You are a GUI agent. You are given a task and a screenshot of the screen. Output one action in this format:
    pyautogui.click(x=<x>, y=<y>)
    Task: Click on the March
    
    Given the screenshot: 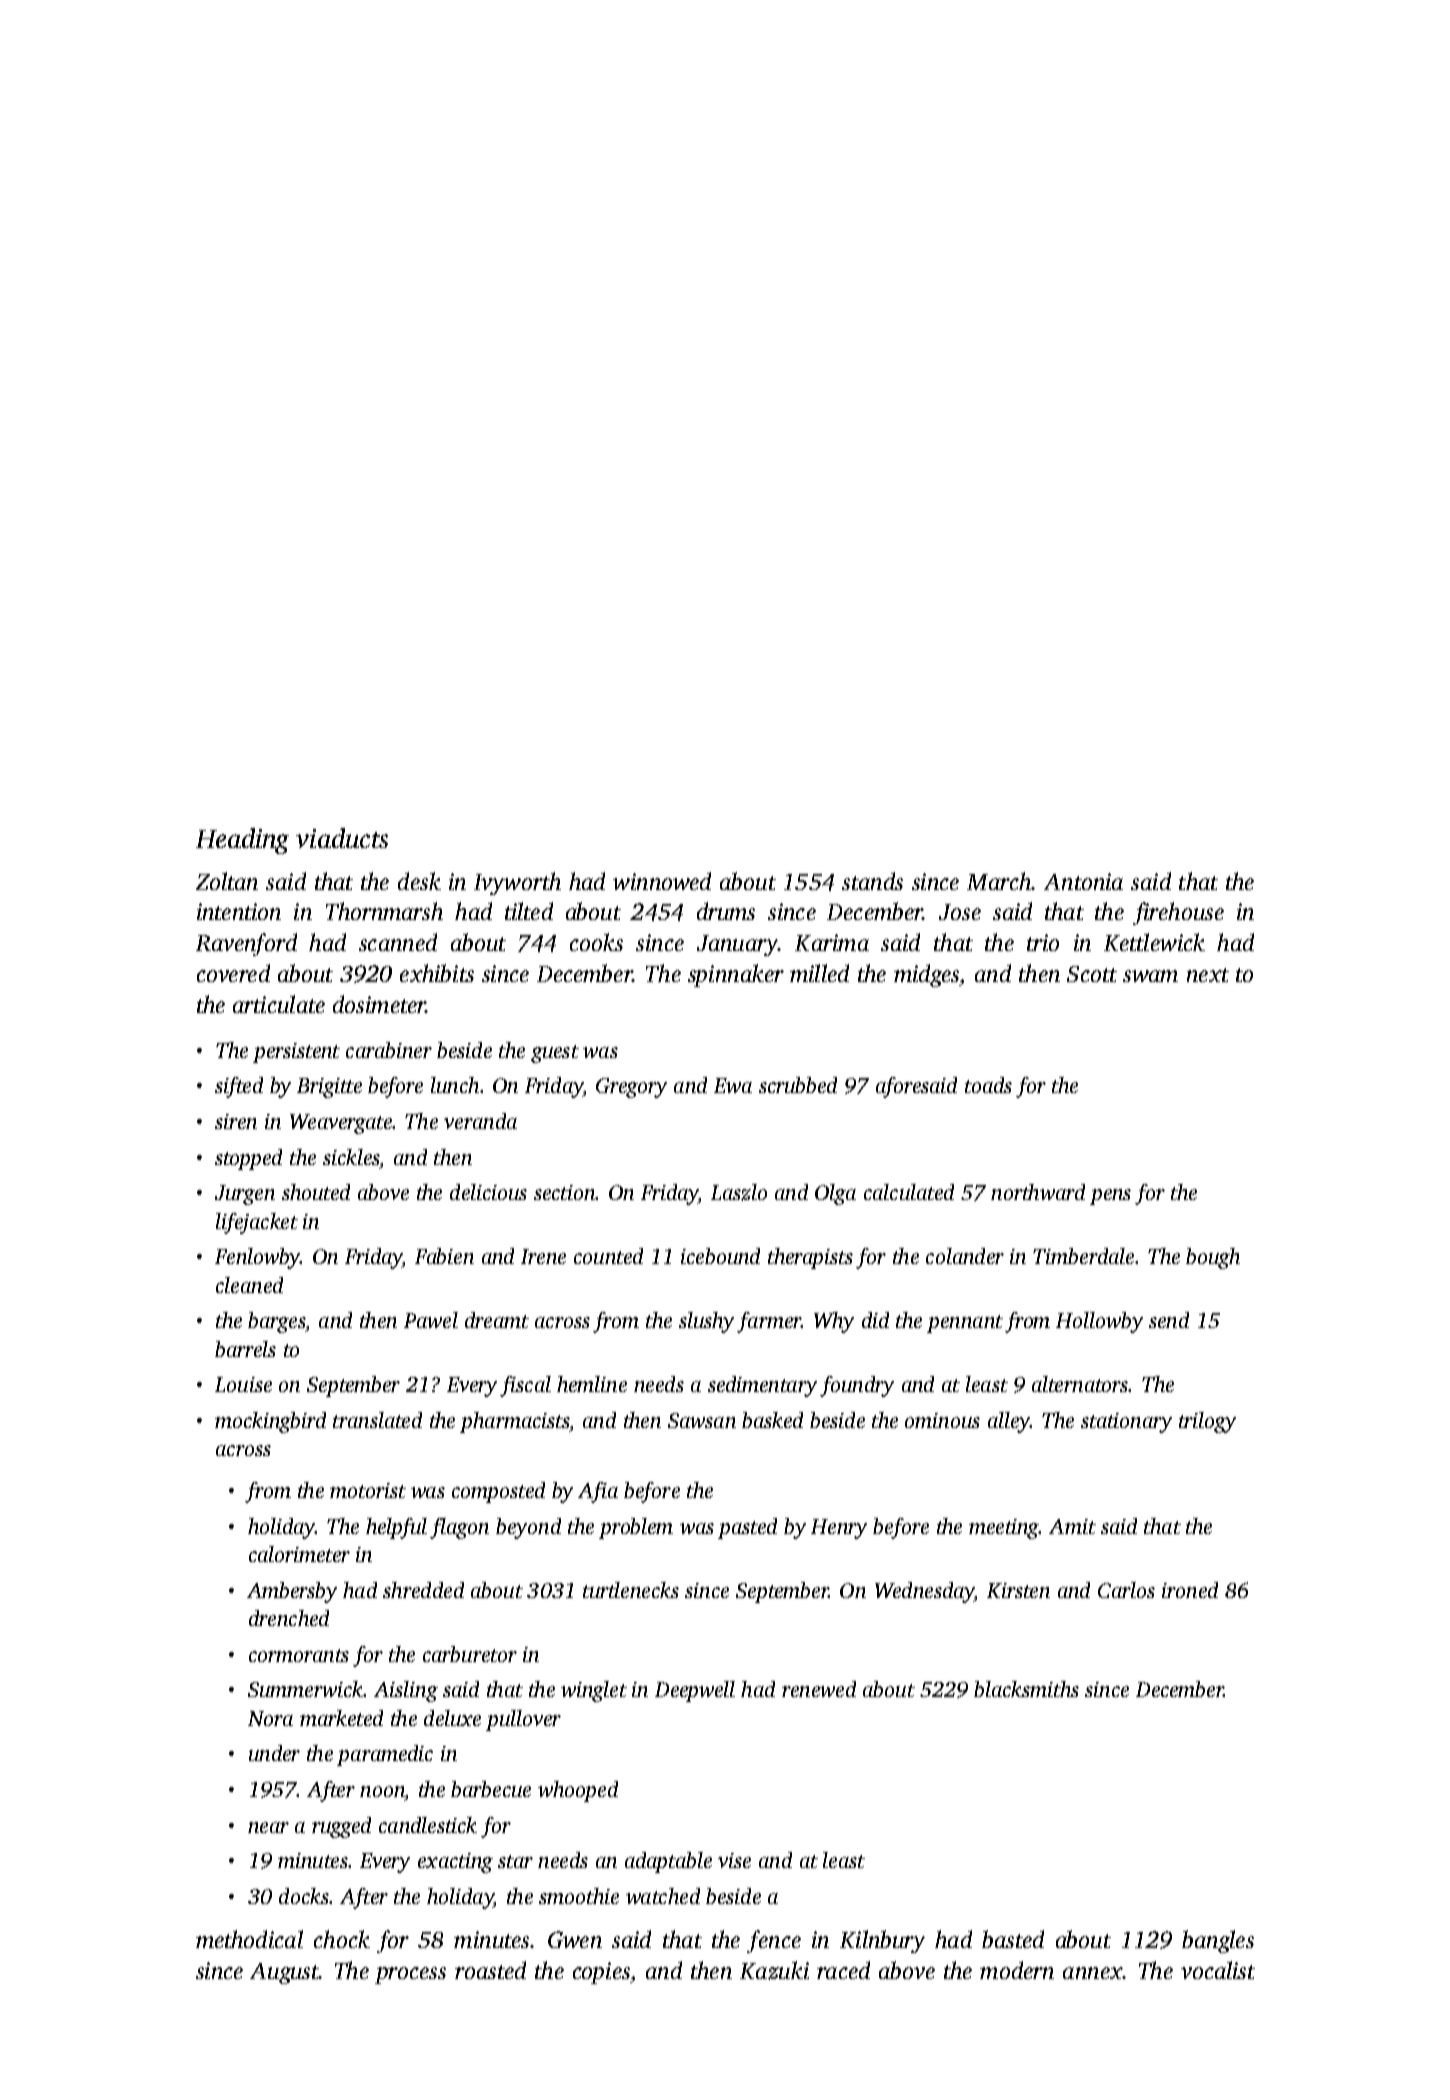 What is the action you would take?
    pyautogui.click(x=999, y=881)
